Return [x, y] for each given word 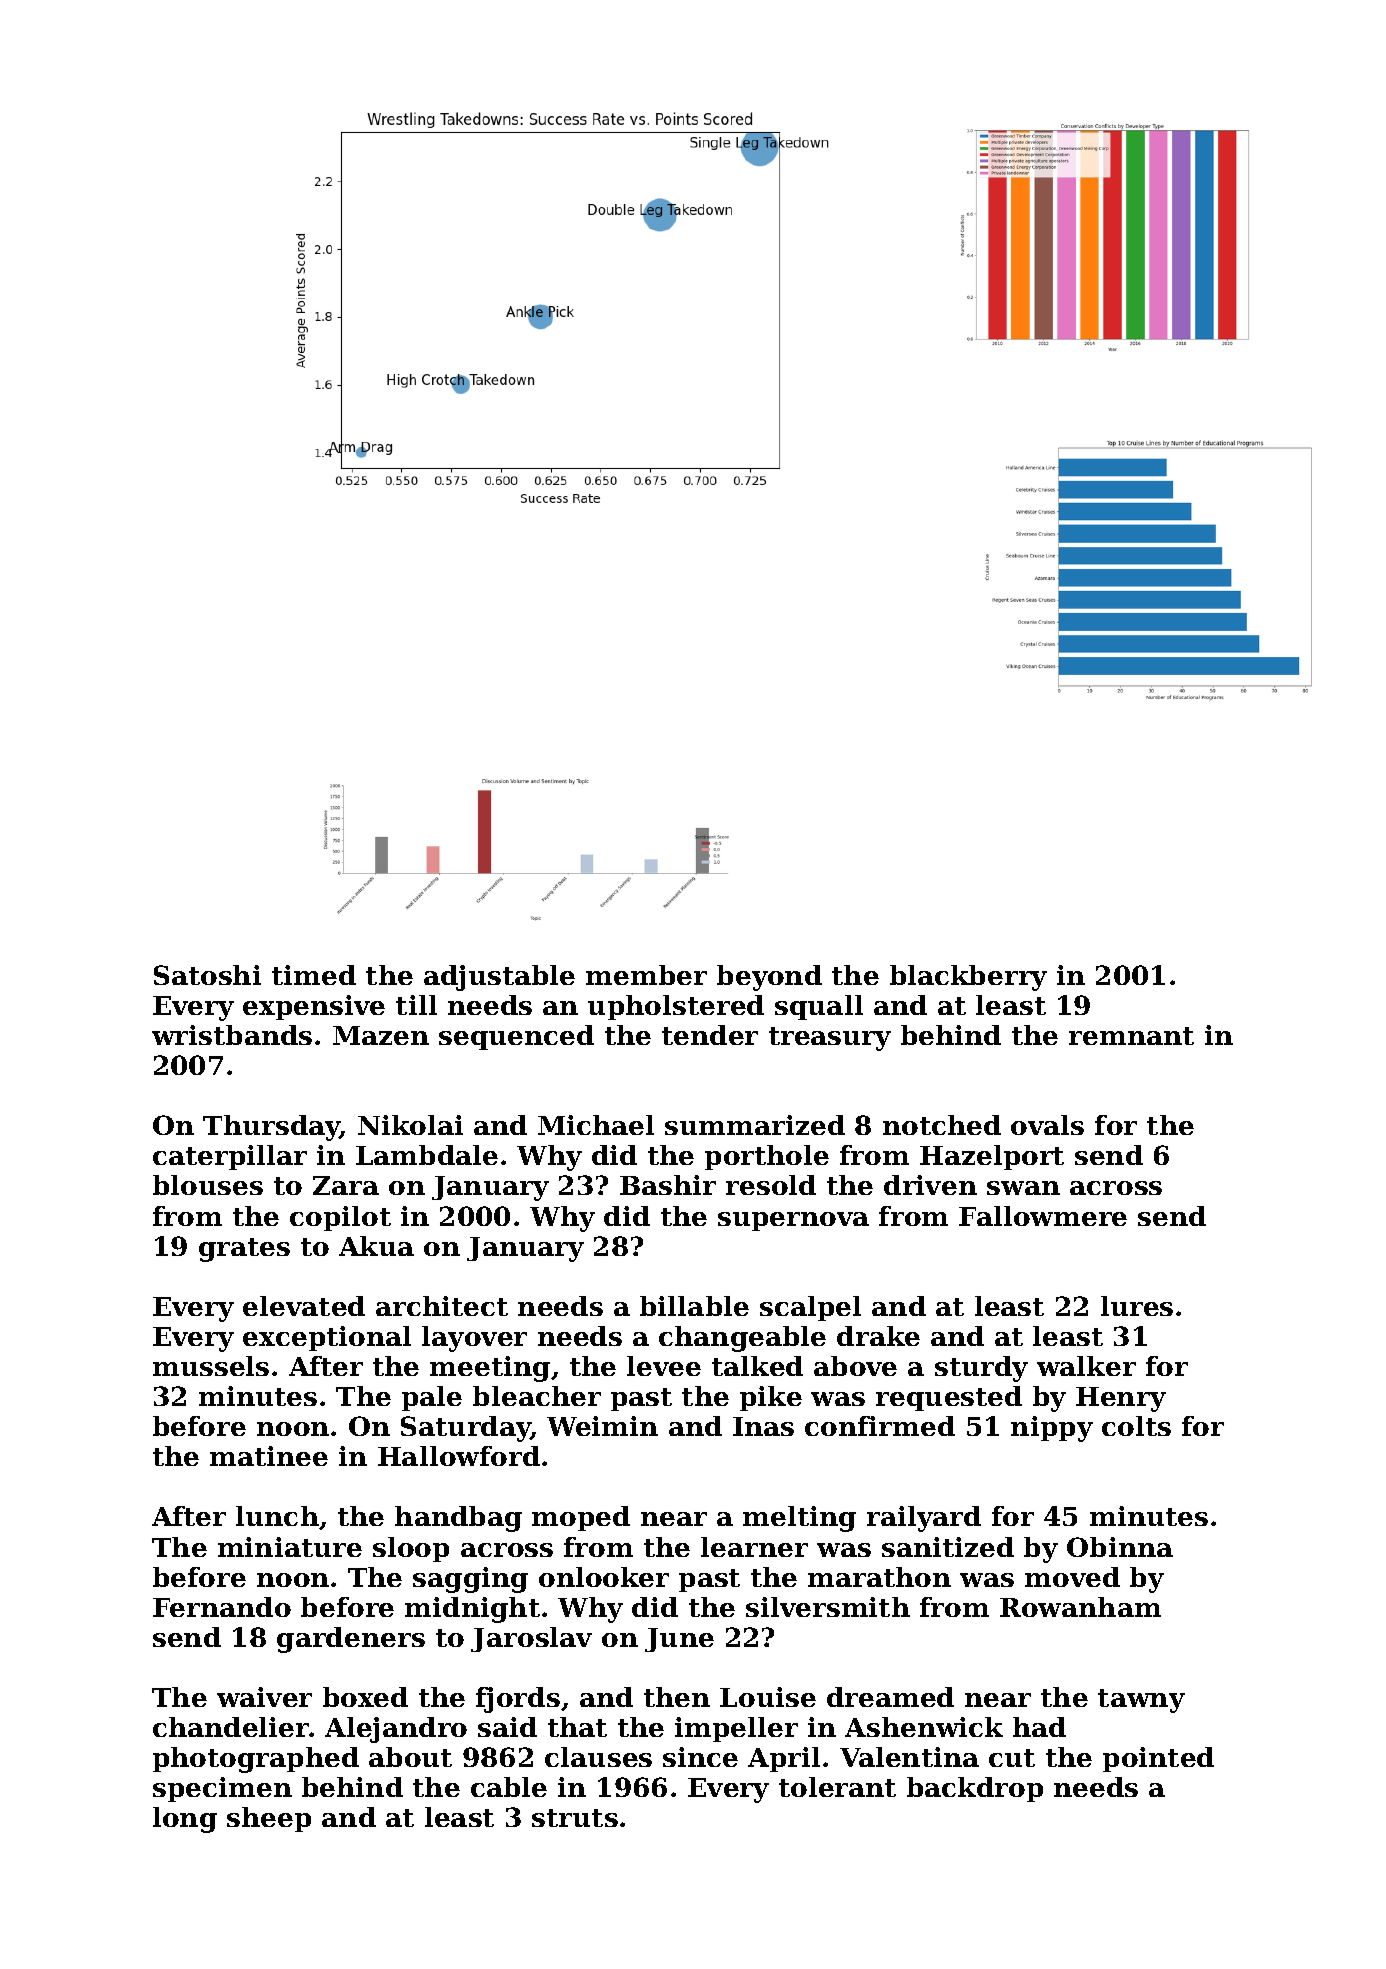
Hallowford [459, 1456]
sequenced [516, 1037]
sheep [269, 1819]
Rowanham [1080, 1607]
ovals [1047, 1125]
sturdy [981, 1369]
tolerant [837, 1787]
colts [1136, 1426]
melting [799, 1519]
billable [694, 1306]
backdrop [975, 1789]
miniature [290, 1547]
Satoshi [207, 975]
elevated [304, 1306]
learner [754, 1547]
